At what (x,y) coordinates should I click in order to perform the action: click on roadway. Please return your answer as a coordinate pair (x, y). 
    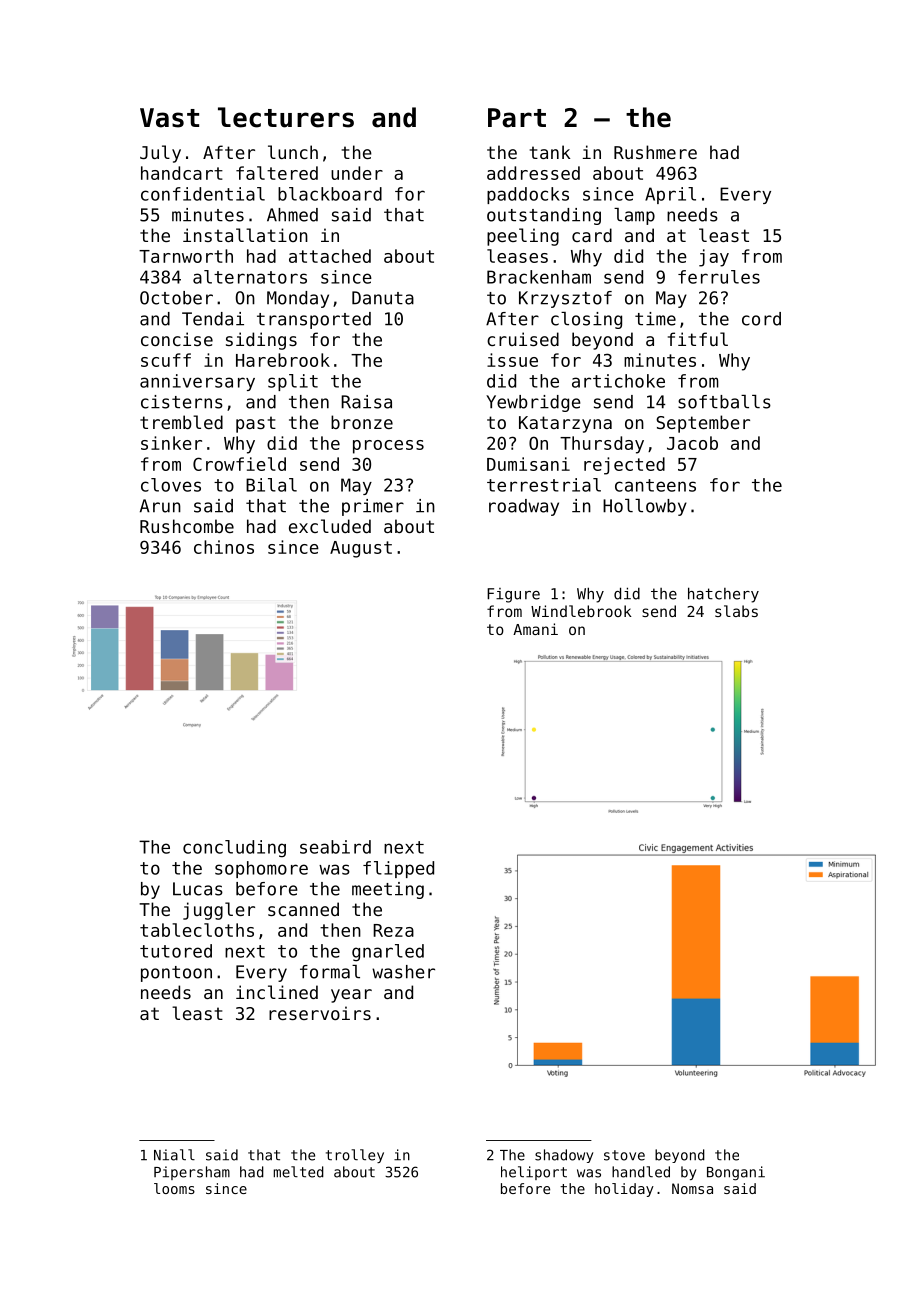
    Looking at the image, I should click on (524, 507).
